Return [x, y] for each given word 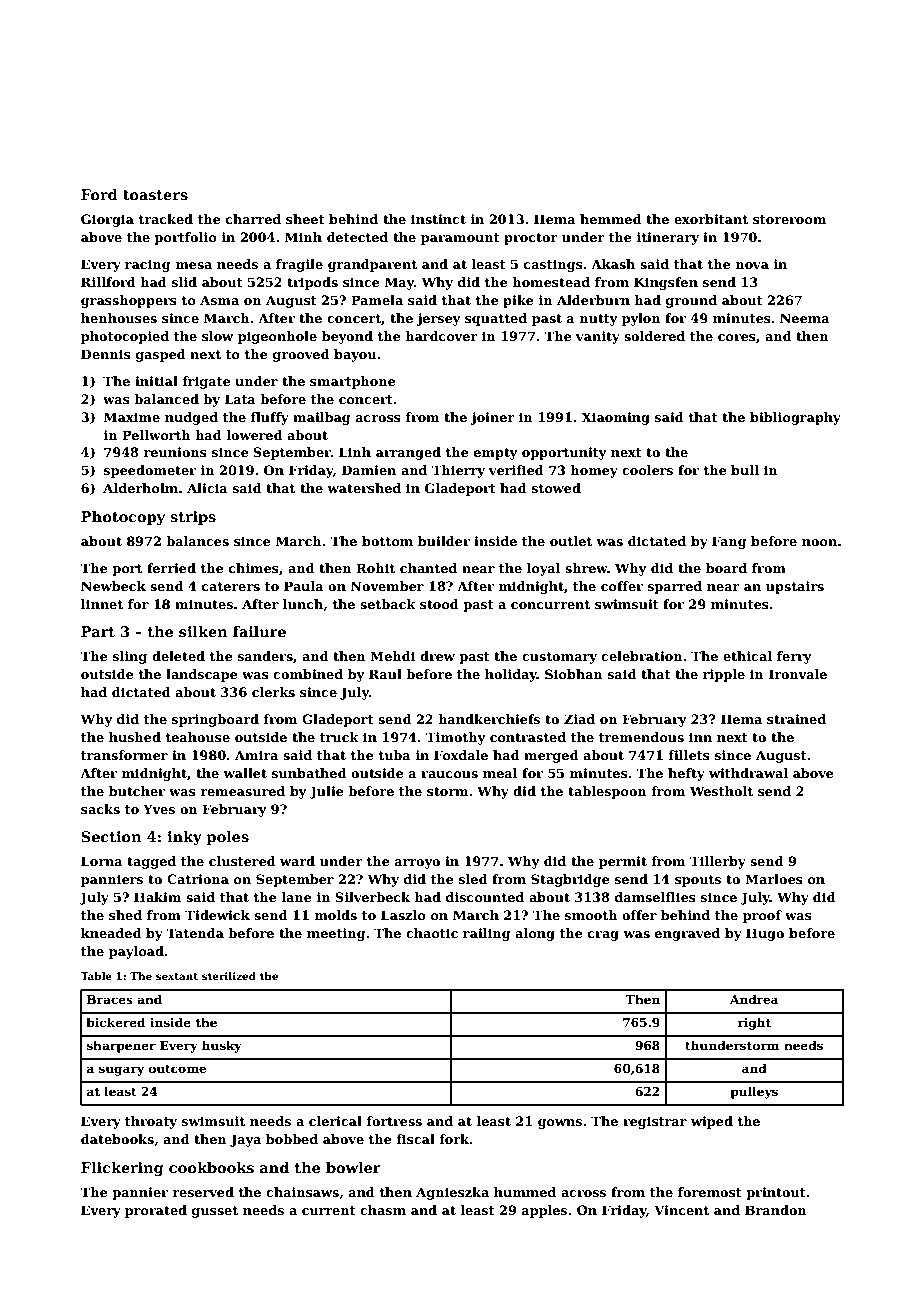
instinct [438, 219]
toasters [155, 195]
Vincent [681, 1210]
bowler [353, 1167]
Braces [110, 999]
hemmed [611, 219]
